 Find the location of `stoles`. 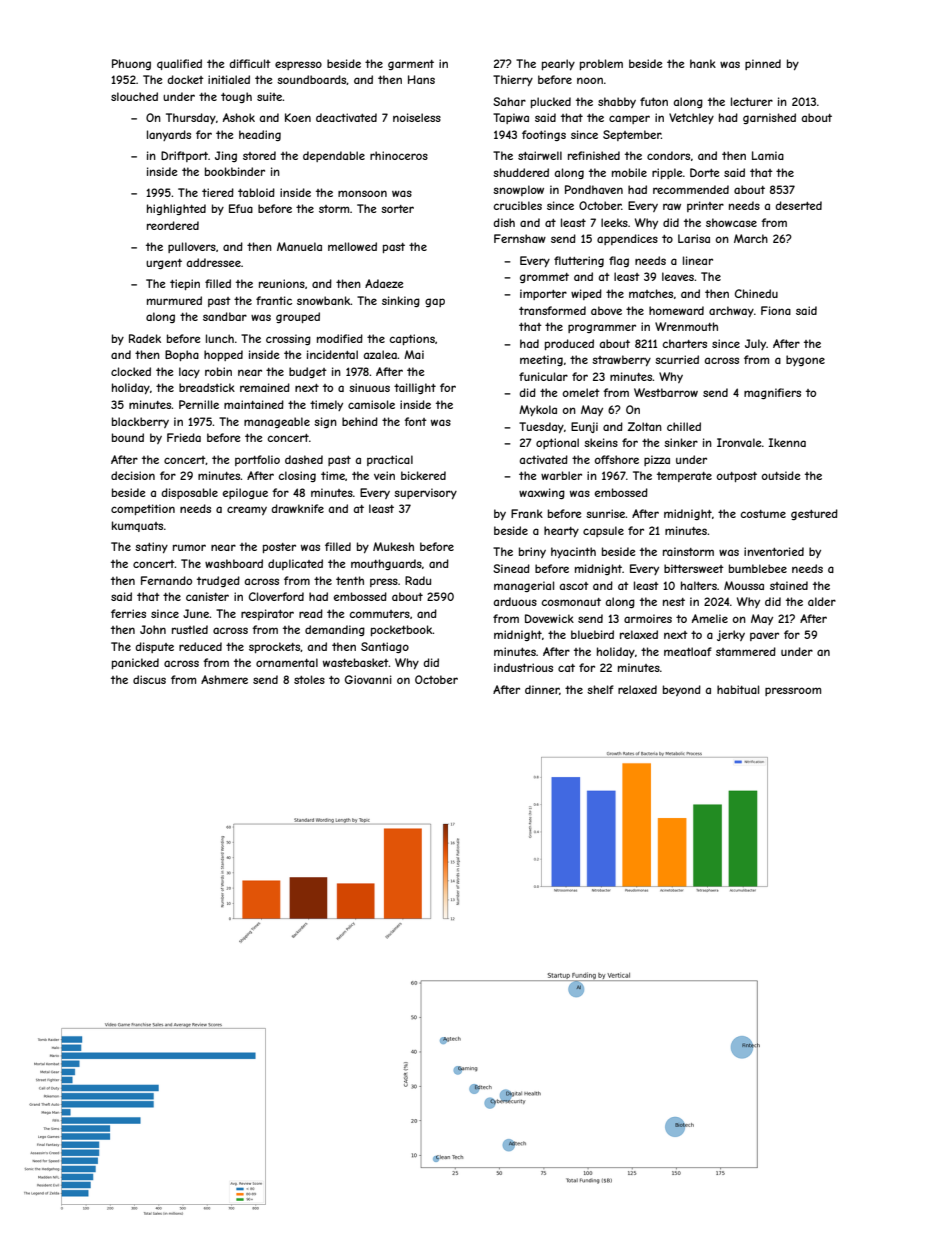

stoles is located at coordinates (309, 679).
